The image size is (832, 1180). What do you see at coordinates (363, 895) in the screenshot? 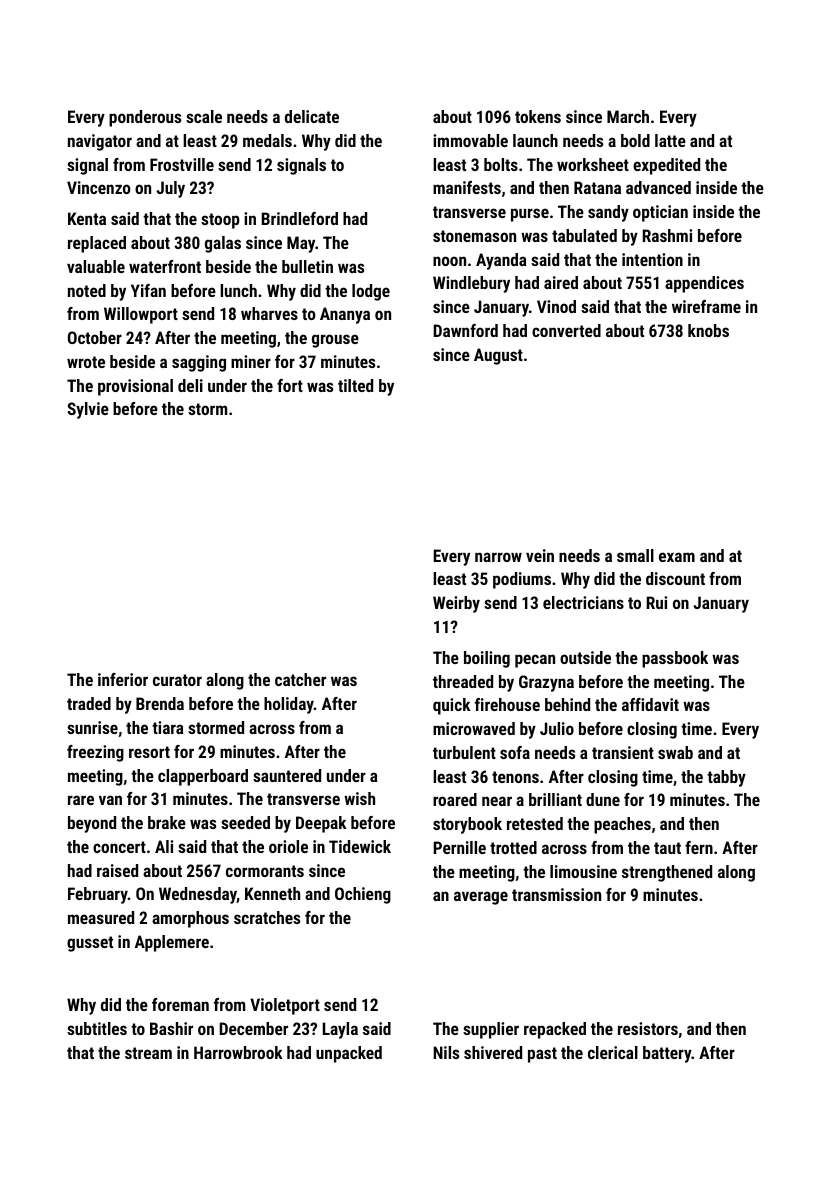
I see `Ochieng` at bounding box center [363, 895].
